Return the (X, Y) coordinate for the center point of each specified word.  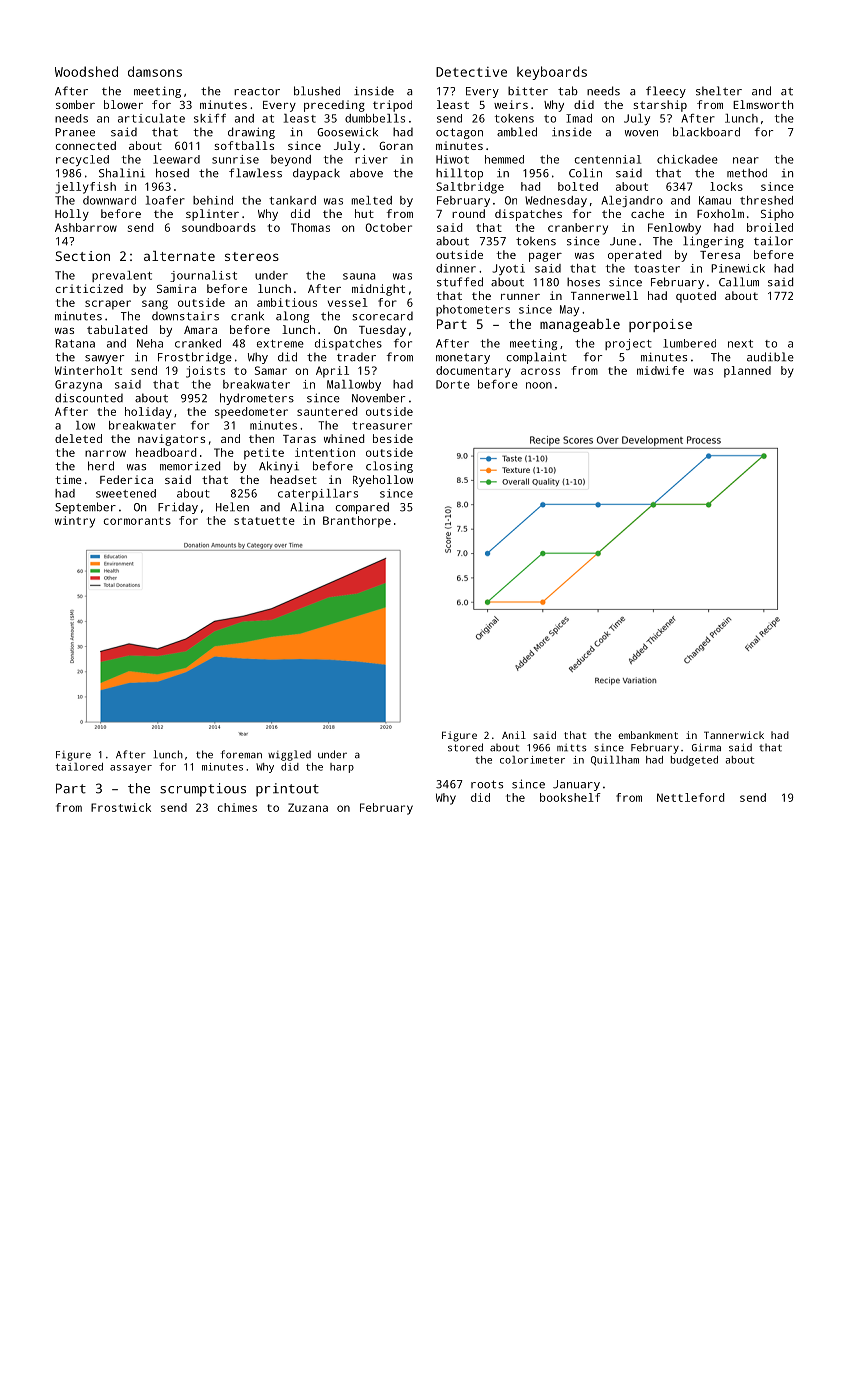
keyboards (552, 73)
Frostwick (121, 807)
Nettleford (690, 797)
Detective (471, 72)
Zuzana (308, 807)
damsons (155, 71)
